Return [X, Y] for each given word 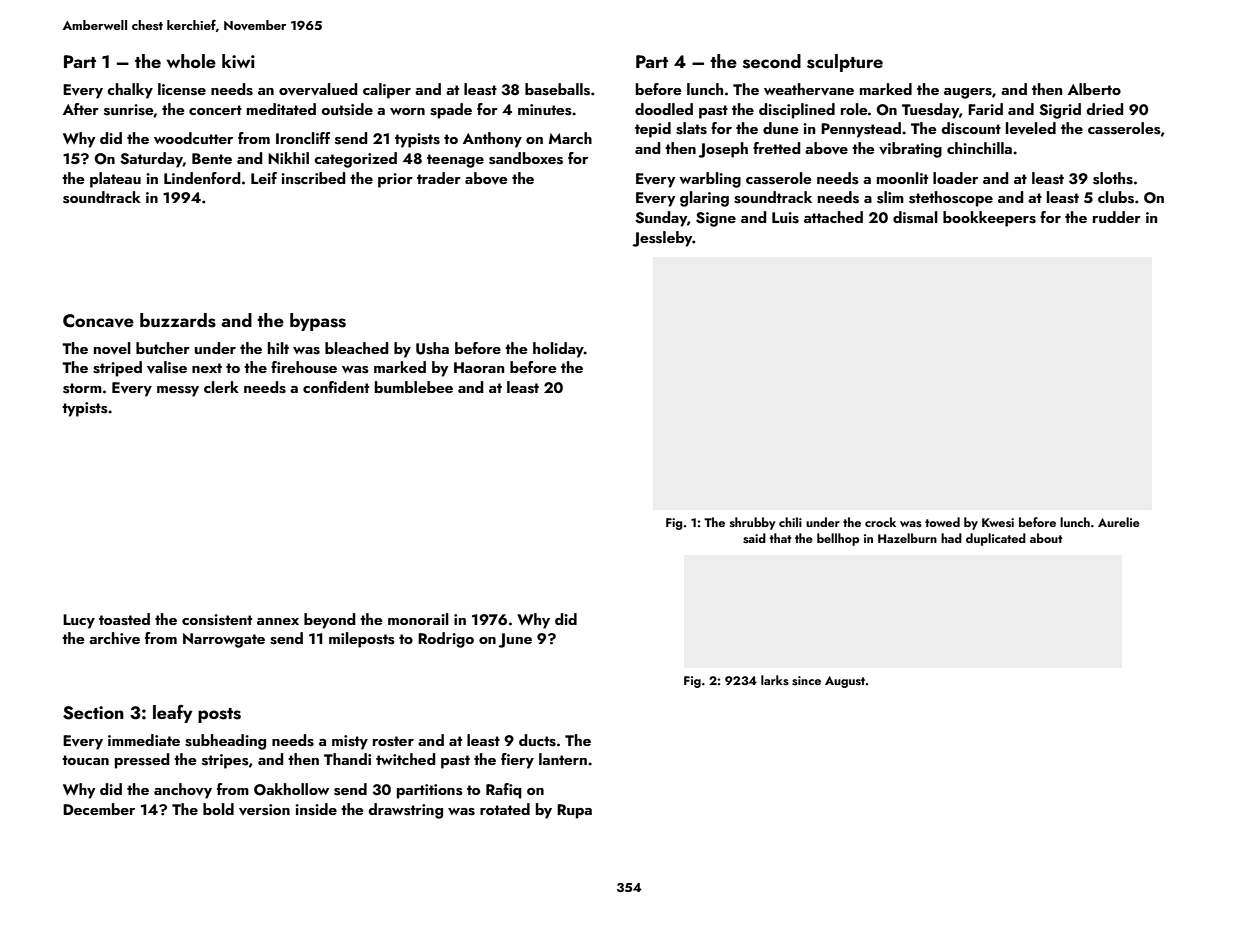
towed [942, 522]
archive [114, 638]
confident [336, 387]
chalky [130, 91]
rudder [1117, 217]
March [570, 138]
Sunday [661, 219]
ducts [537, 740]
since [806, 680]
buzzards [178, 320]
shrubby [753, 523]
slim [890, 197]
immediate [144, 740]
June [515, 640]
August [845, 682]
